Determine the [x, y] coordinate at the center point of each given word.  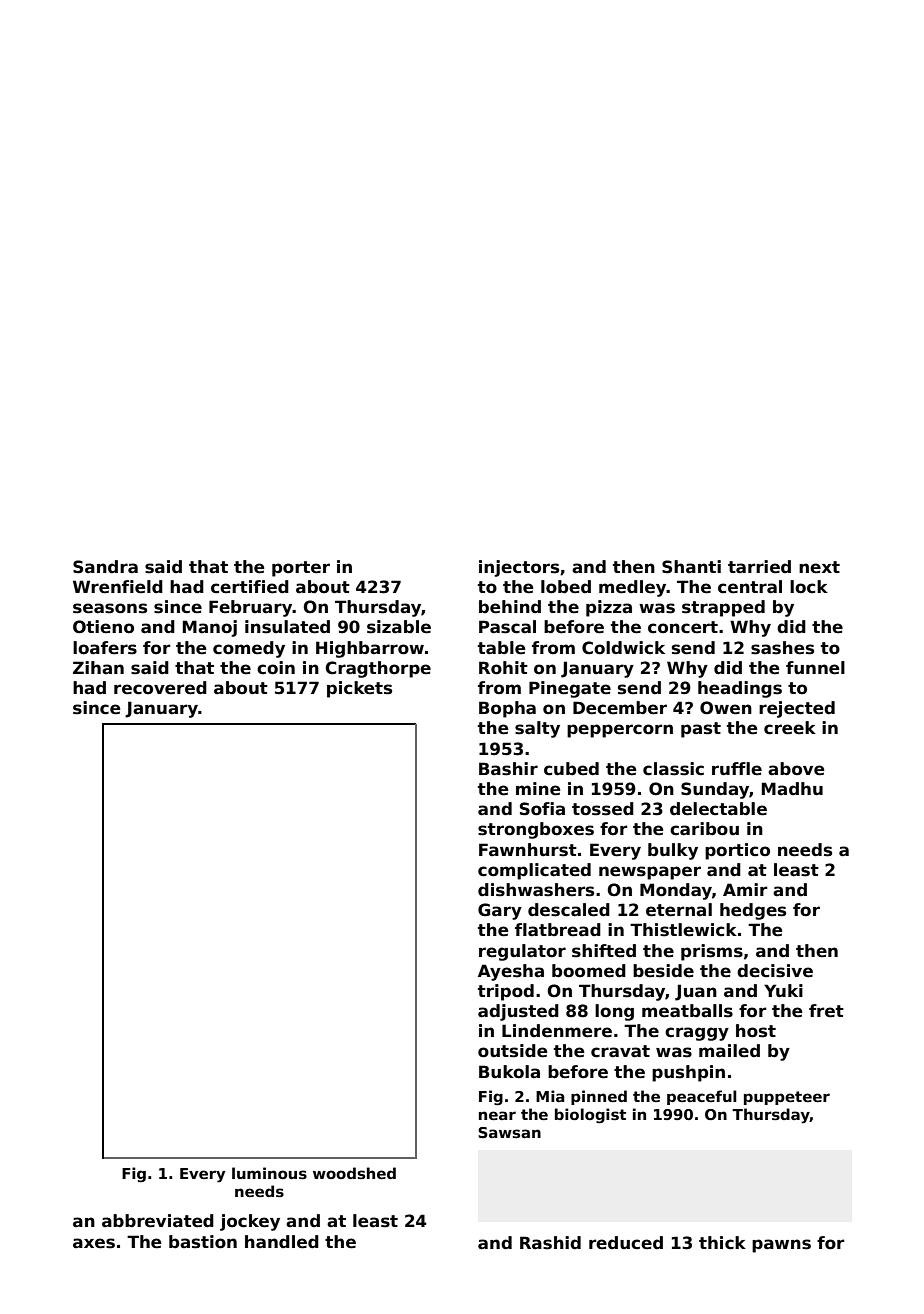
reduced [626, 1243]
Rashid [550, 1243]
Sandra [105, 567]
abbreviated [158, 1221]
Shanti [691, 567]
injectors [519, 568]
